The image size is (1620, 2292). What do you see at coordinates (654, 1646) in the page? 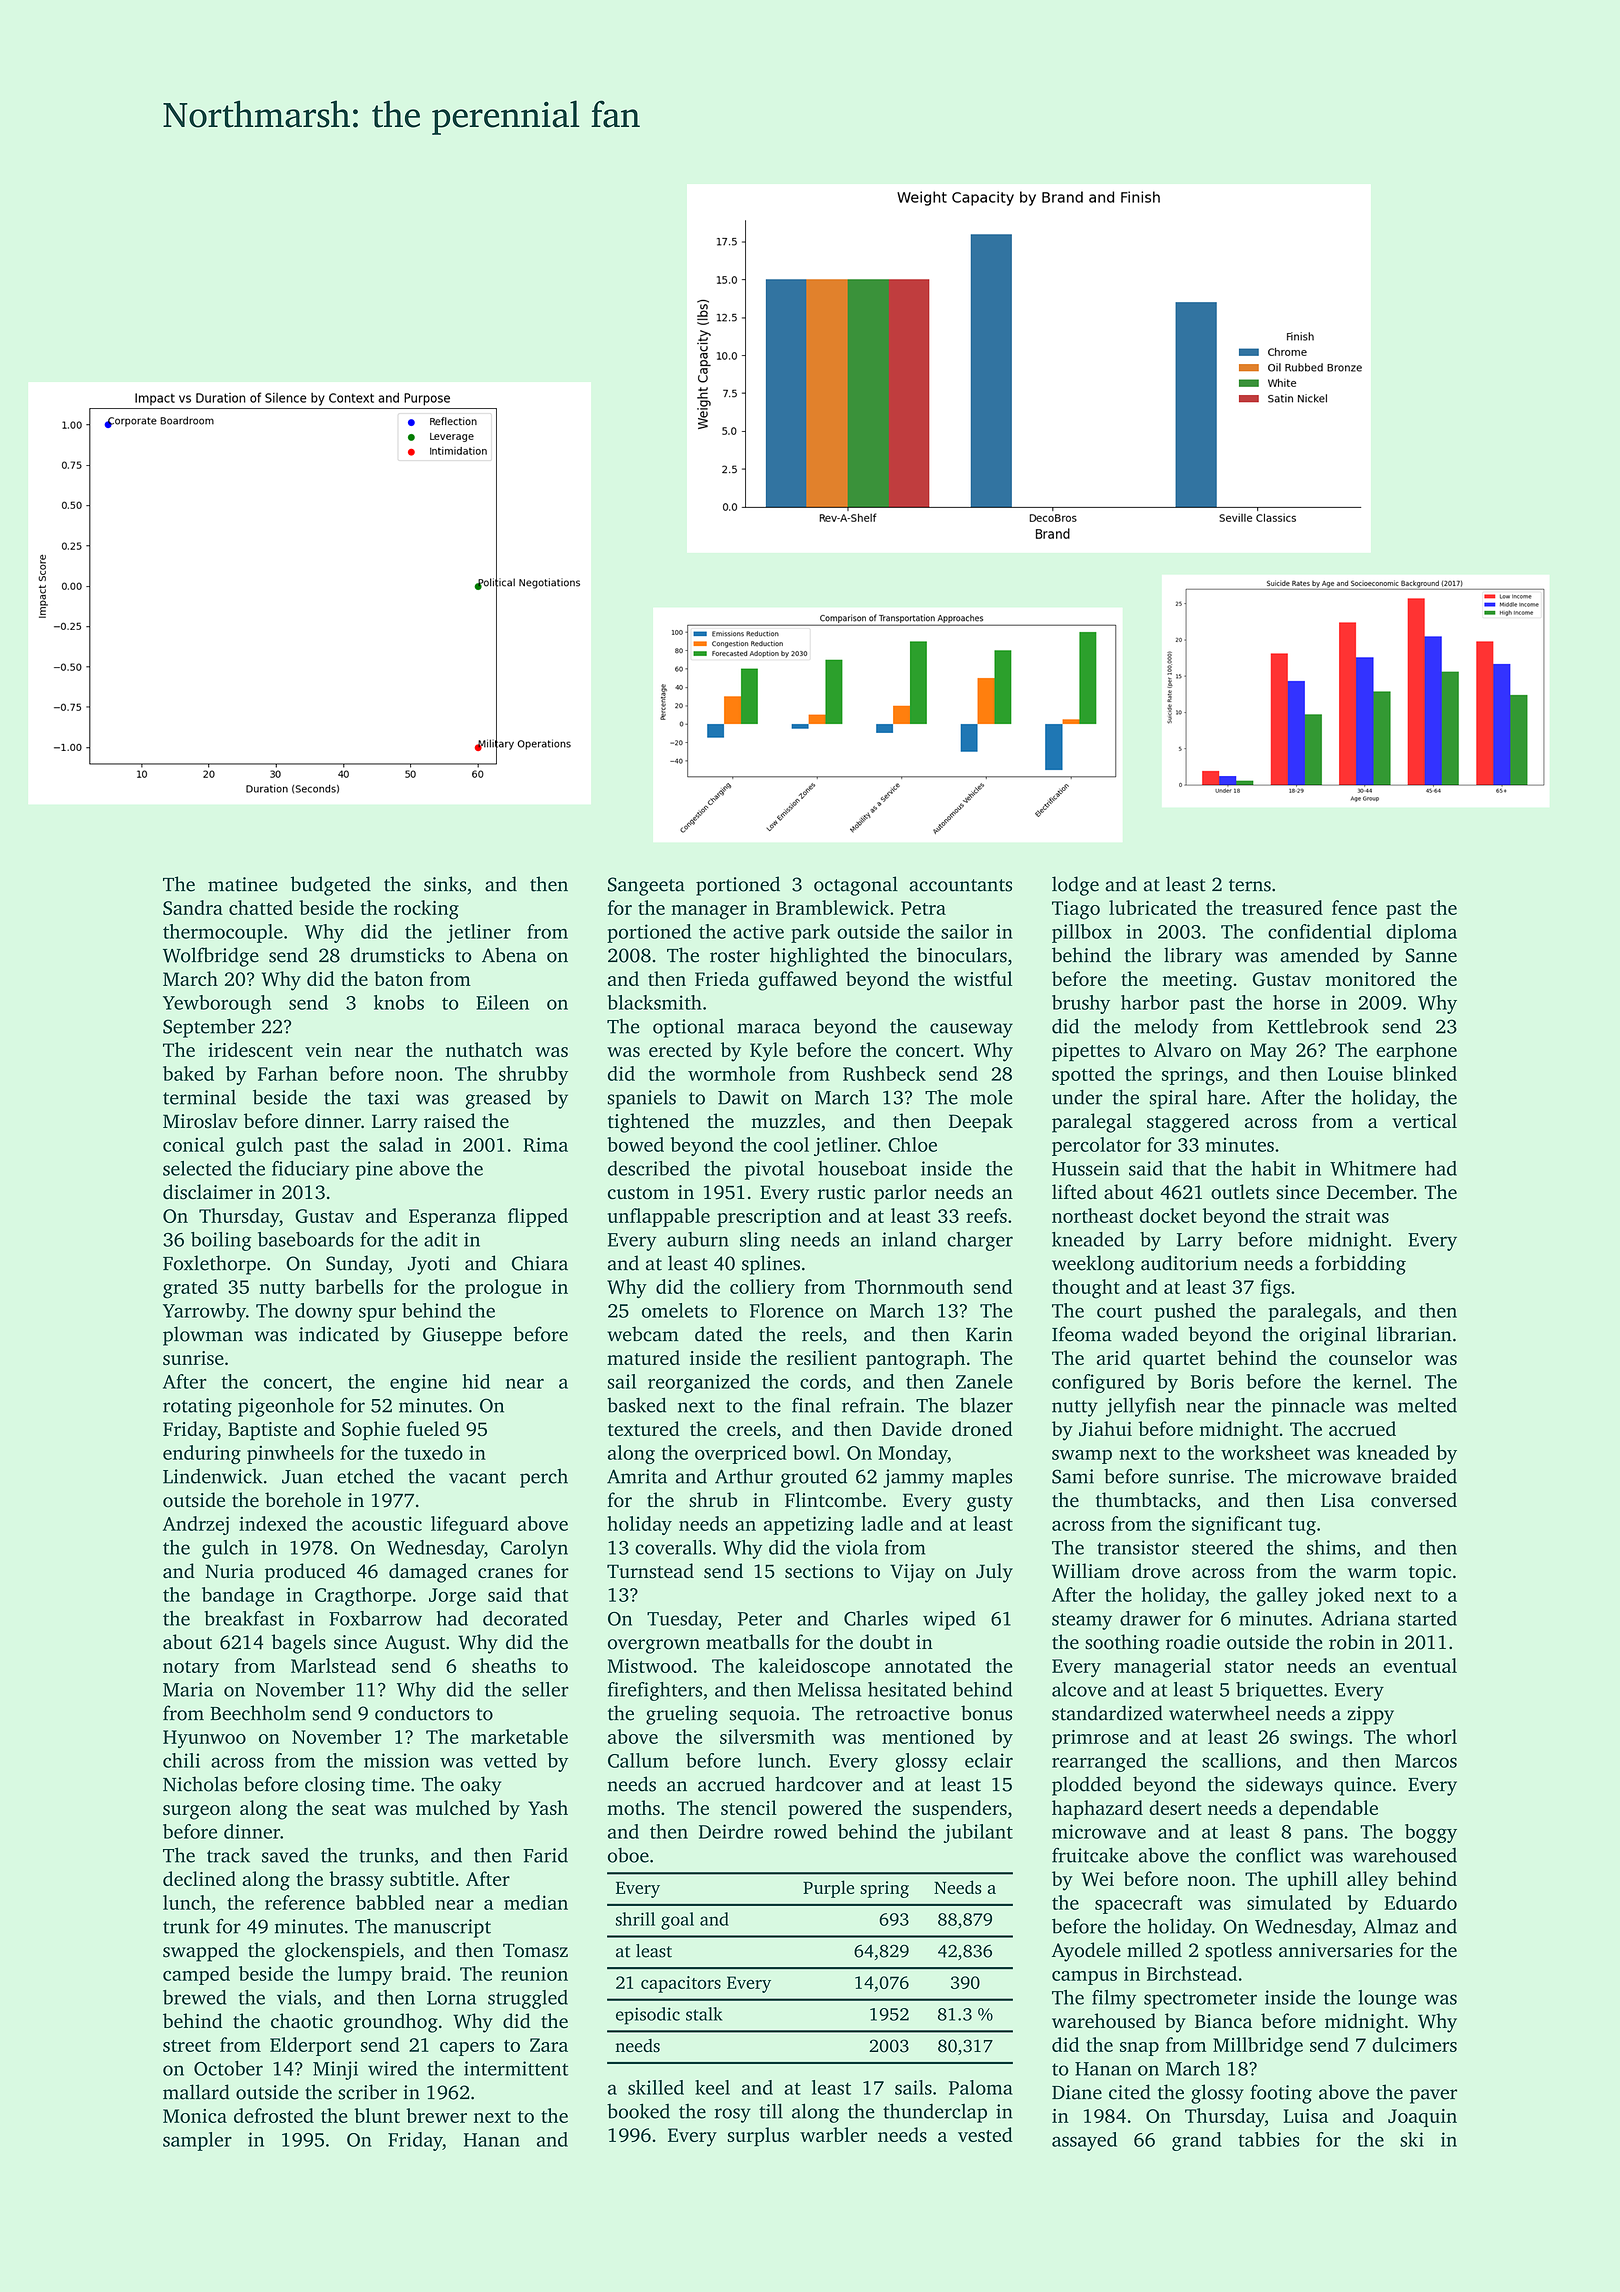
I see `overgrown` at bounding box center [654, 1646].
